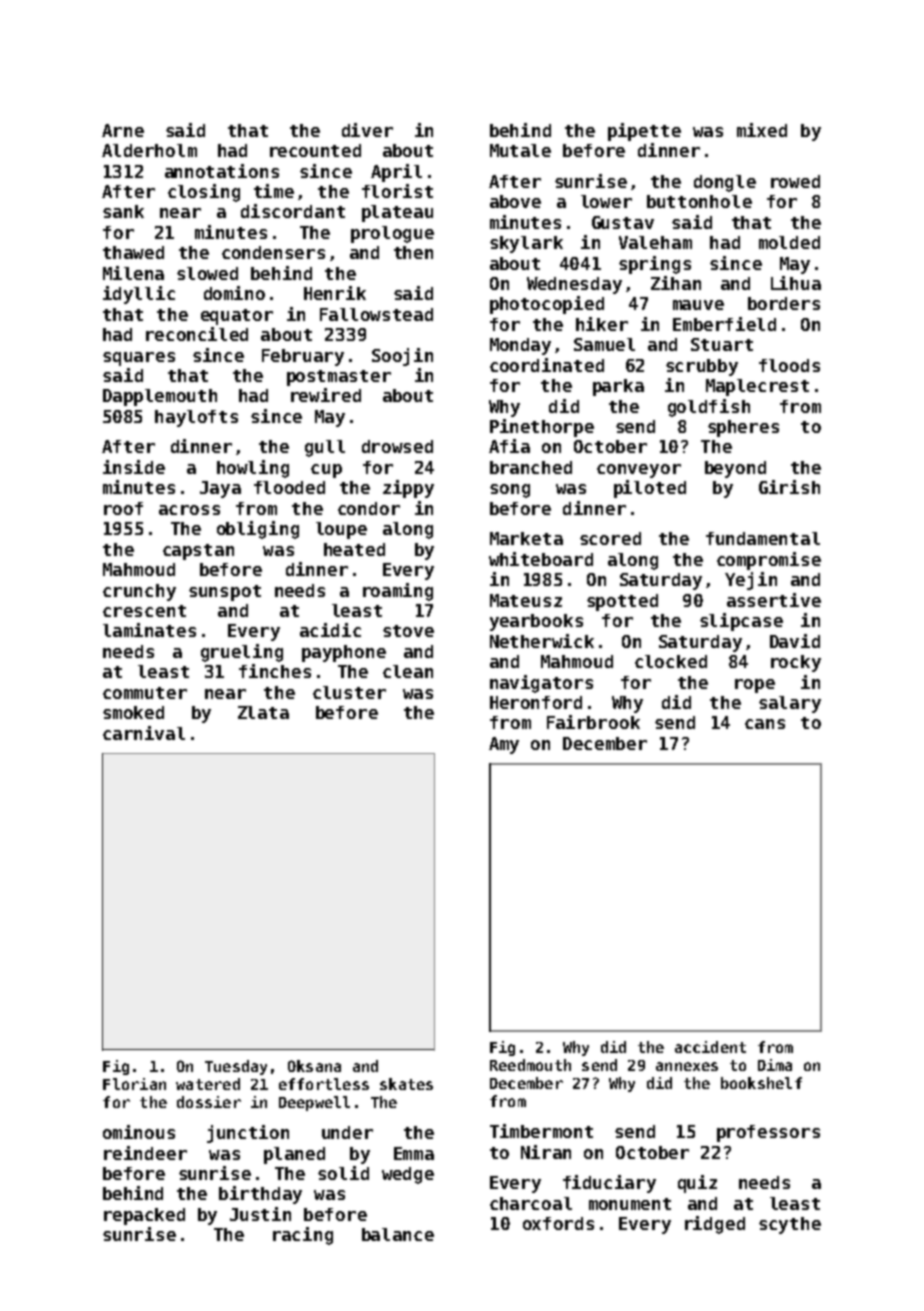 Image resolution: width=924 pixels, height=1311 pixels. What do you see at coordinates (134, 1084) in the screenshot?
I see `Florian` at bounding box center [134, 1084].
